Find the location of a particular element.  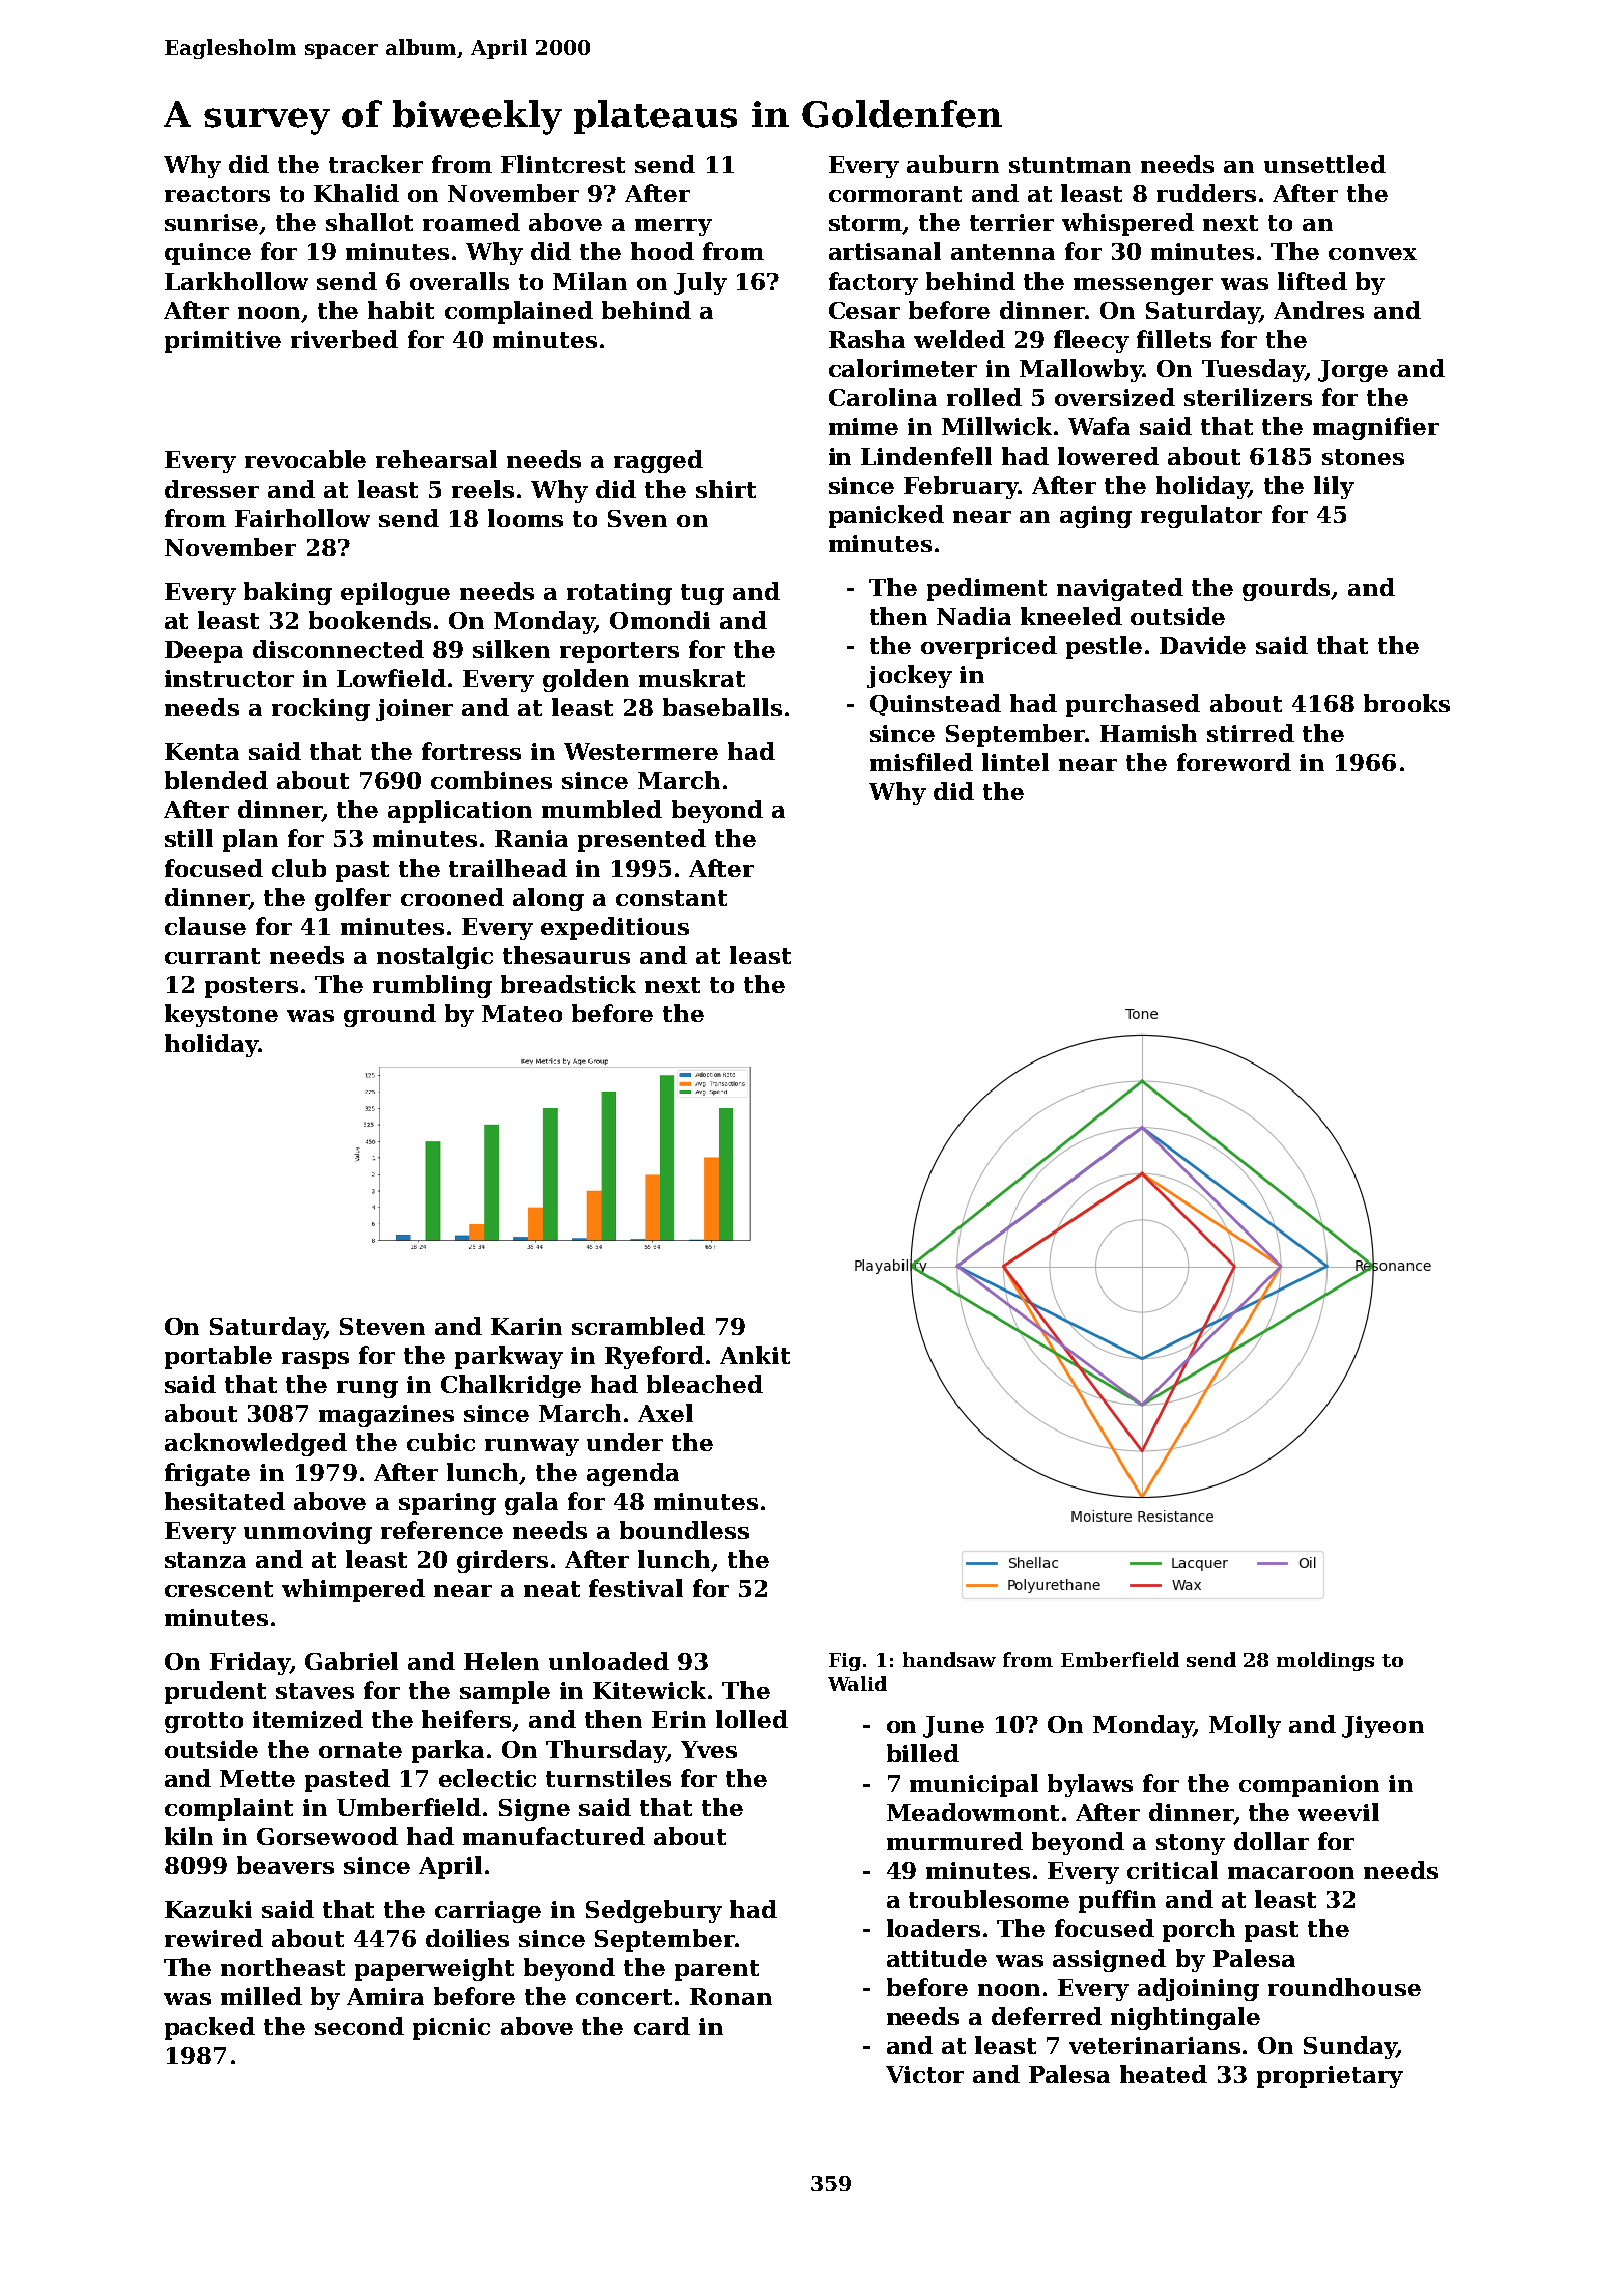

ornate is located at coordinates (360, 1750).
